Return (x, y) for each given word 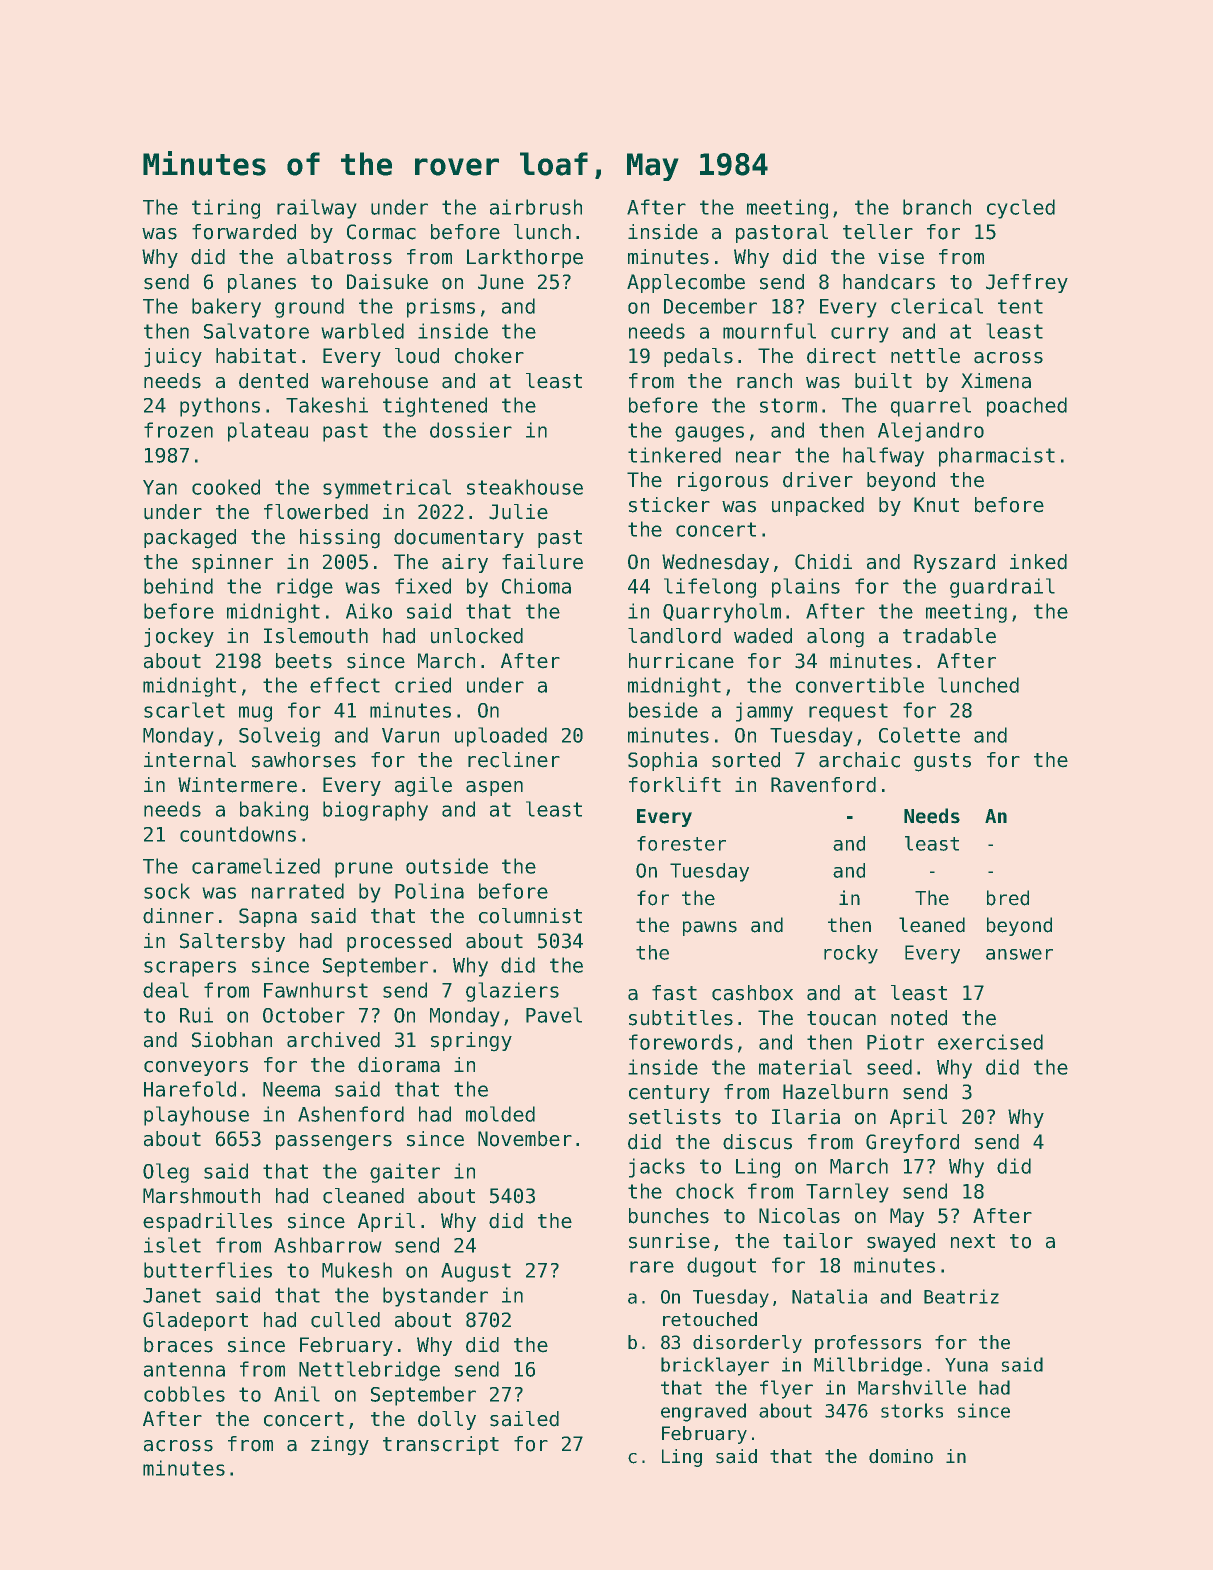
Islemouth (316, 636)
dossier (471, 430)
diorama (399, 1065)
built (883, 381)
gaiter (405, 1173)
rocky (851, 954)
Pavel (554, 1015)
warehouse (374, 381)
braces (178, 1345)
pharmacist (997, 457)
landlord (674, 636)
